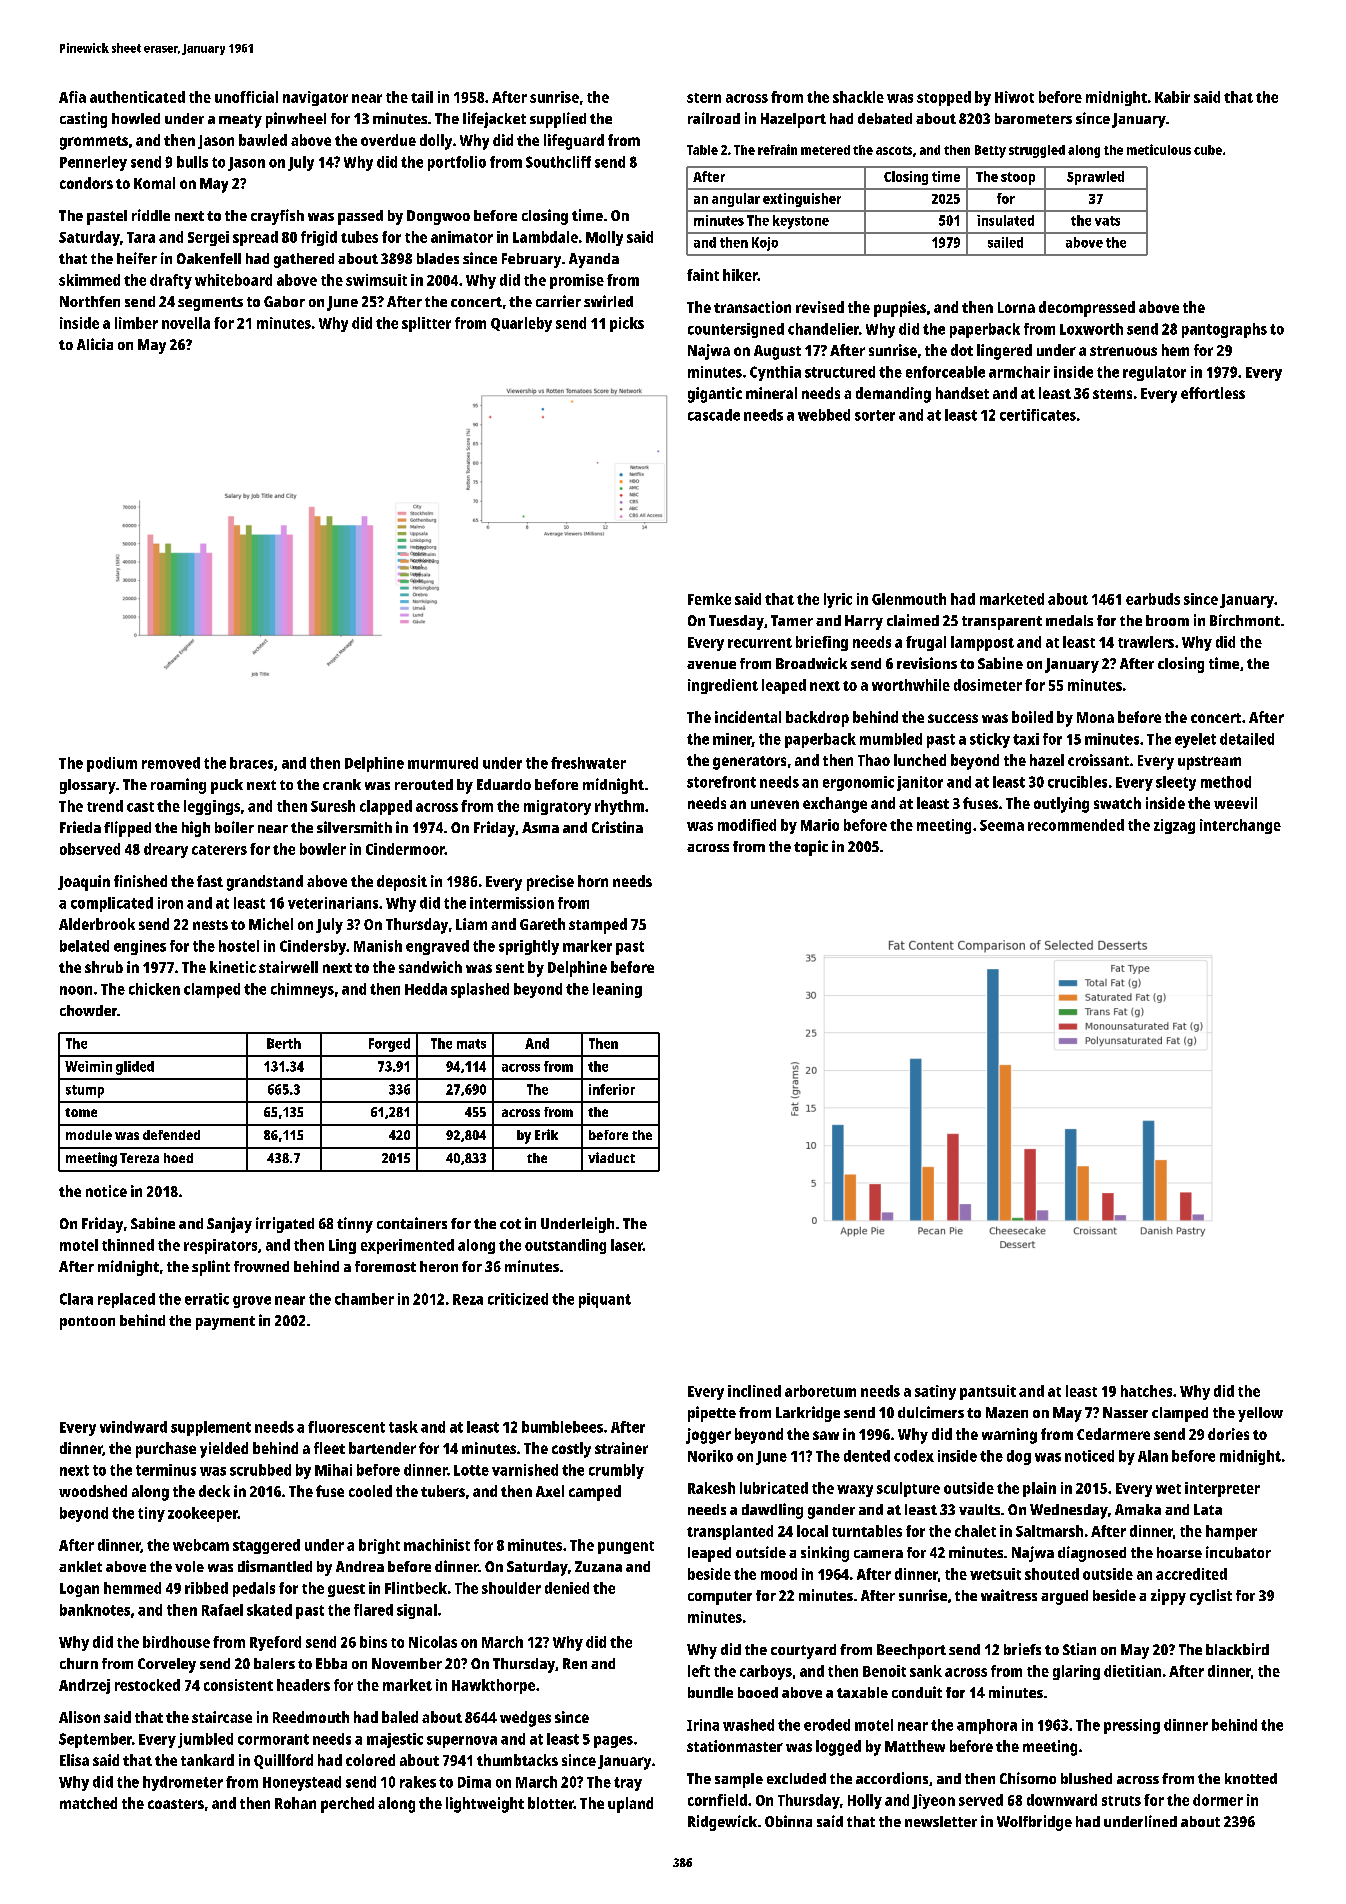 Image resolution: width=1346 pixels, height=1904 pixels. I want to click on balers, so click(274, 1663).
